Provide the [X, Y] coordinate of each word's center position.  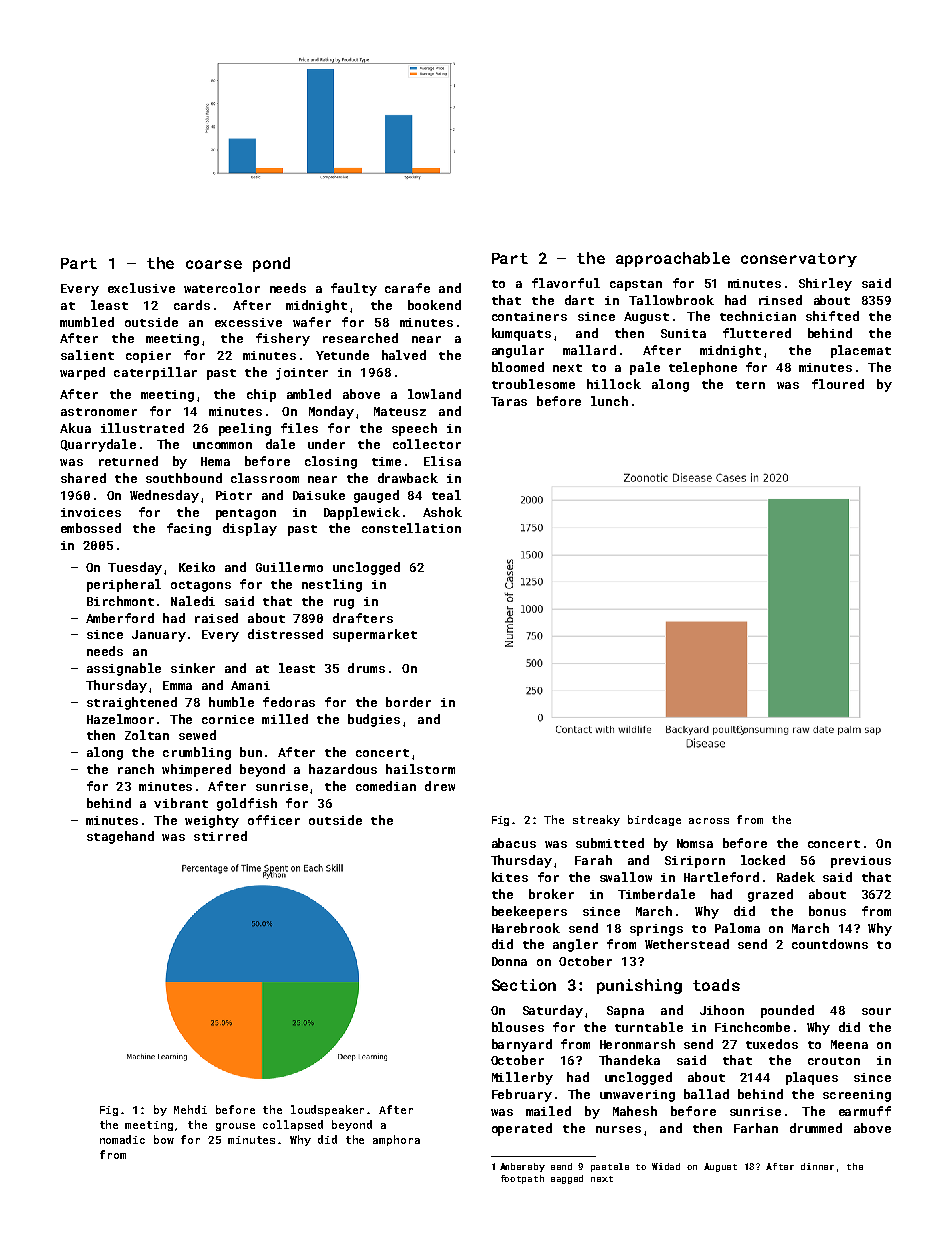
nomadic [122, 1139]
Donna [509, 961]
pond [271, 264]
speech [414, 429]
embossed [91, 528]
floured [838, 384]
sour [876, 1011]
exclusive [141, 288]
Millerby [522, 1078]
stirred [220, 836]
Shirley [825, 284]
